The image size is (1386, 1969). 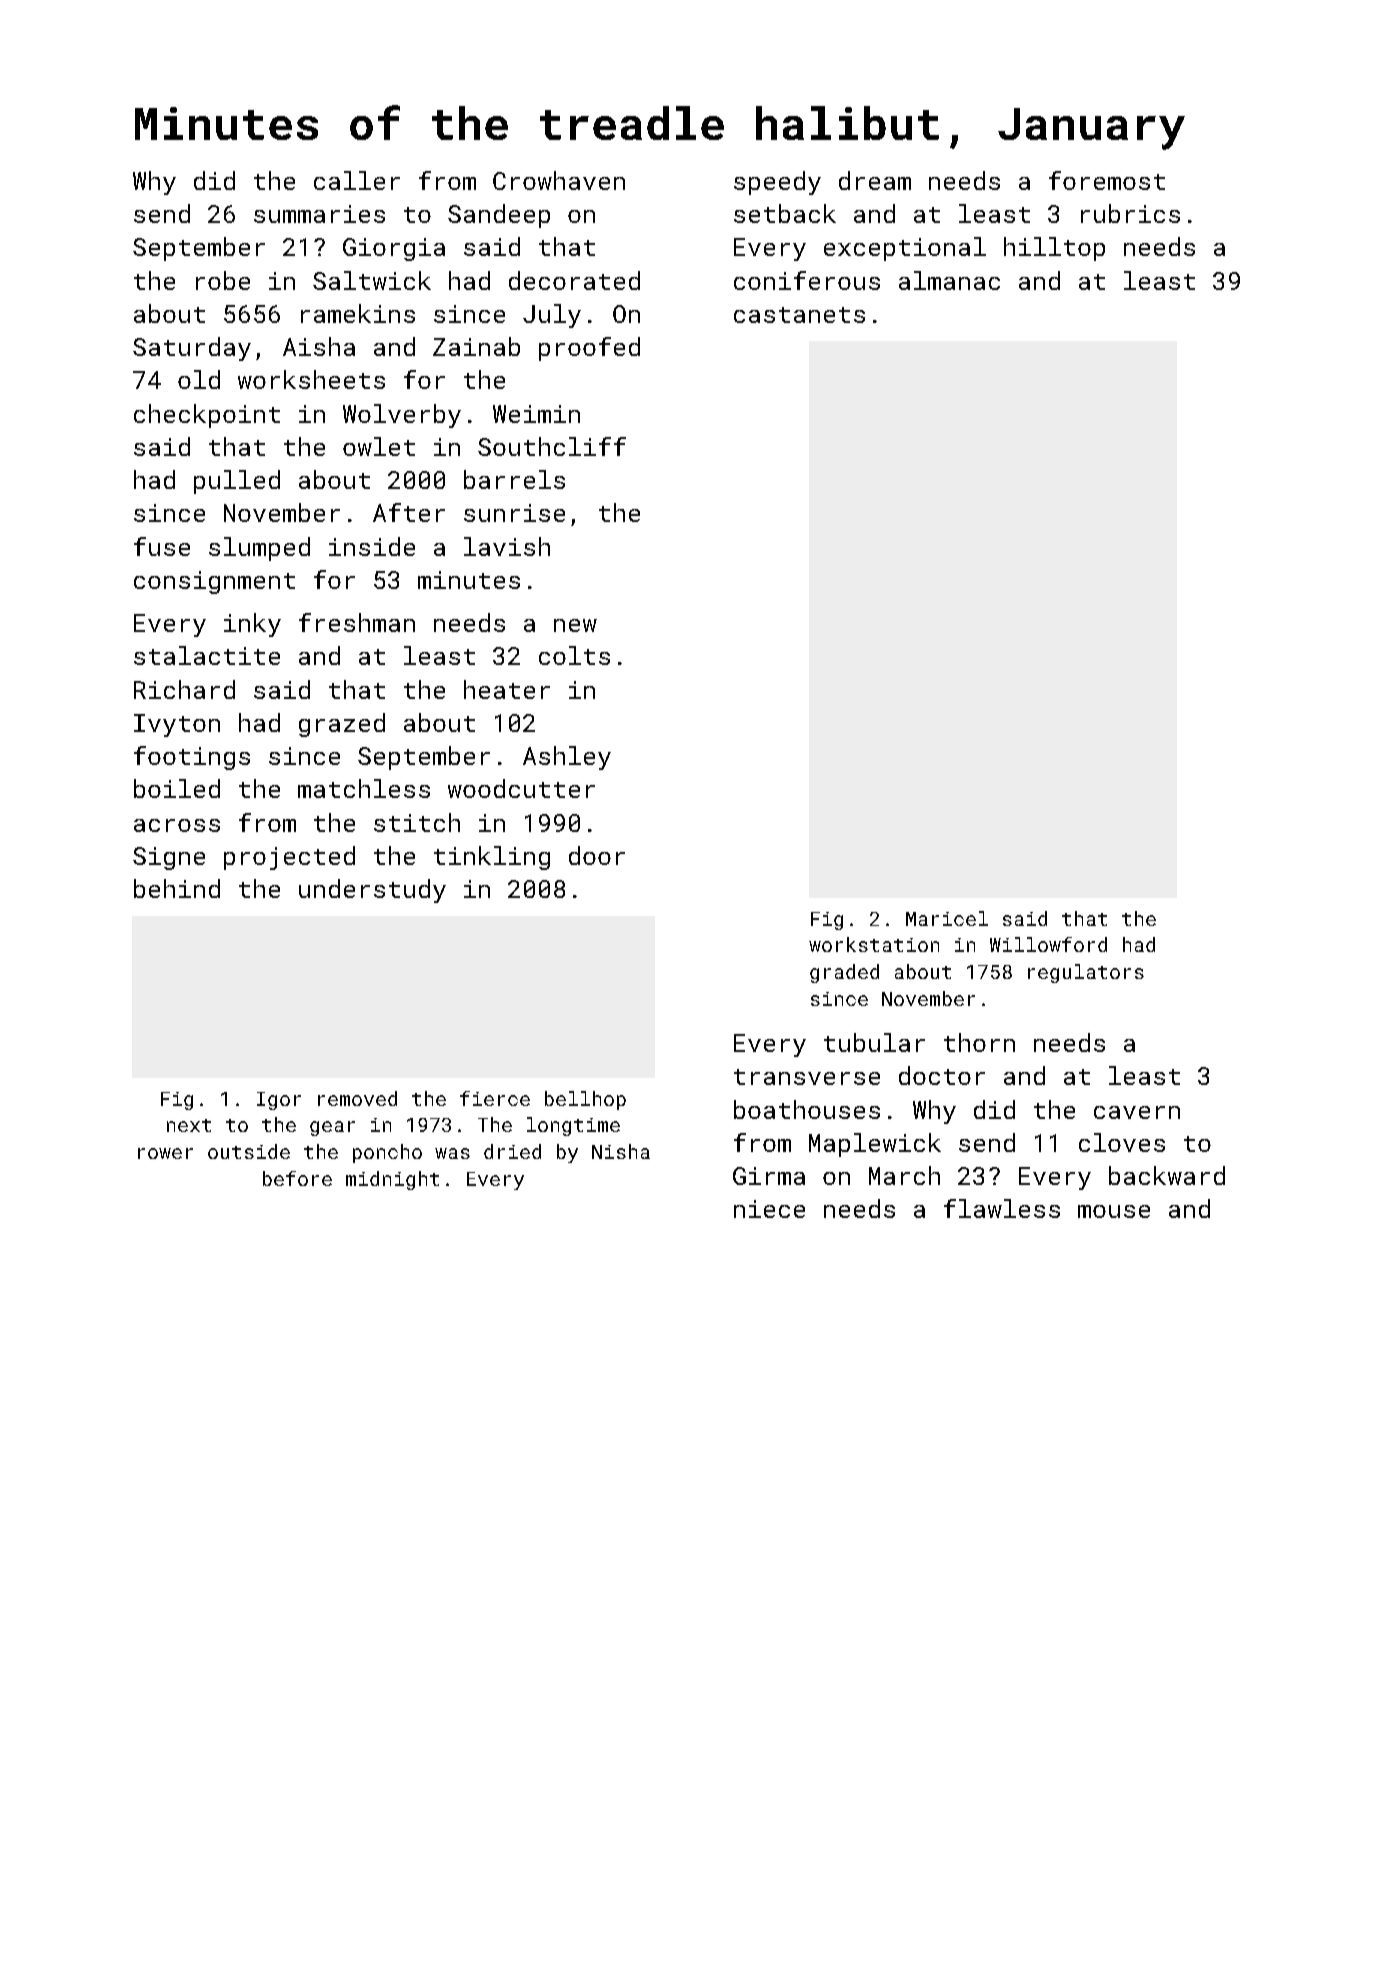 What do you see at coordinates (552, 446) in the screenshot?
I see `Southcliff` at bounding box center [552, 446].
